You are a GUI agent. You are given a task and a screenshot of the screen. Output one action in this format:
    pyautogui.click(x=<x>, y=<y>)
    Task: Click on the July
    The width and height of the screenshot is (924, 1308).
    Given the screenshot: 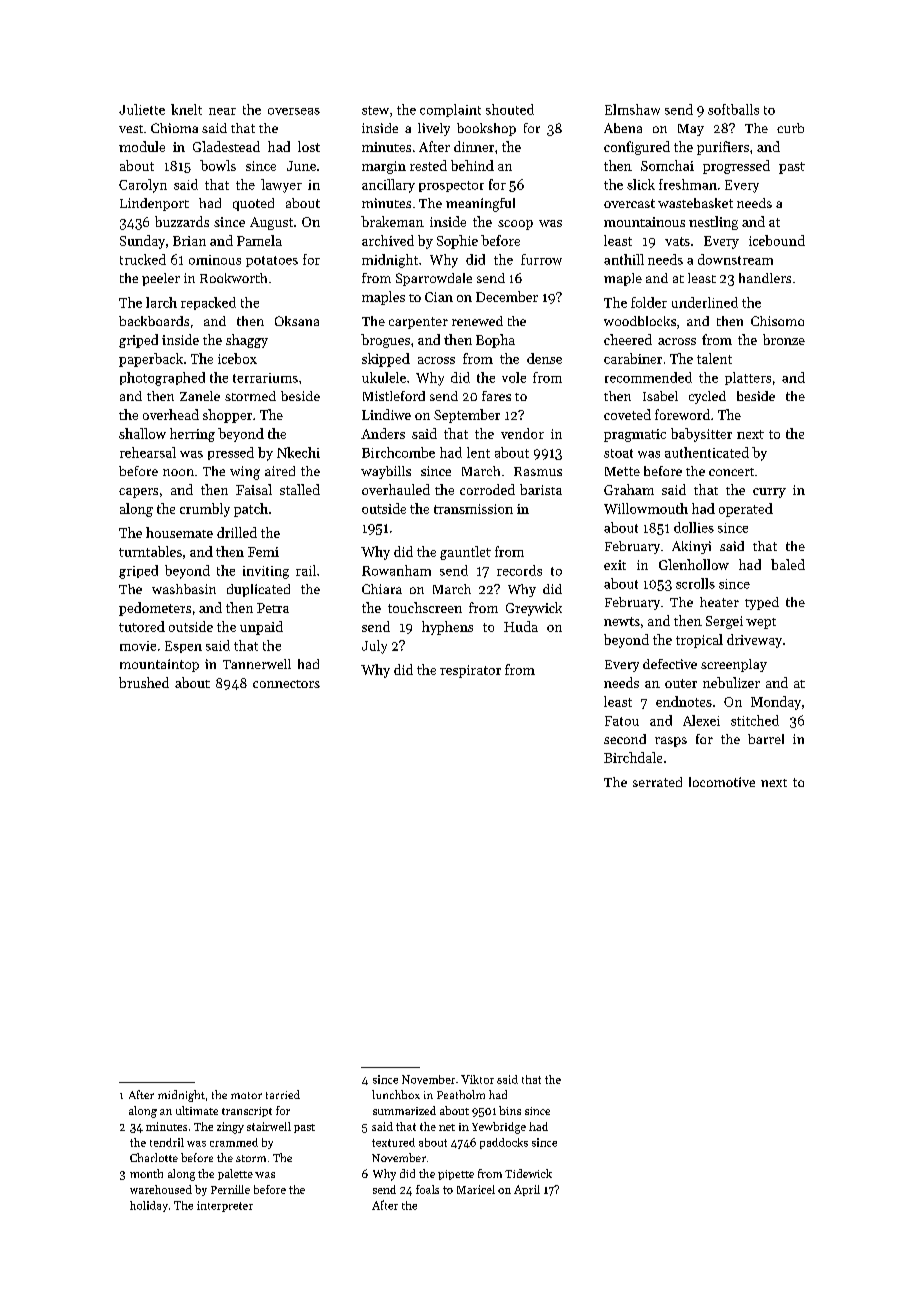 What is the action you would take?
    pyautogui.click(x=374, y=647)
